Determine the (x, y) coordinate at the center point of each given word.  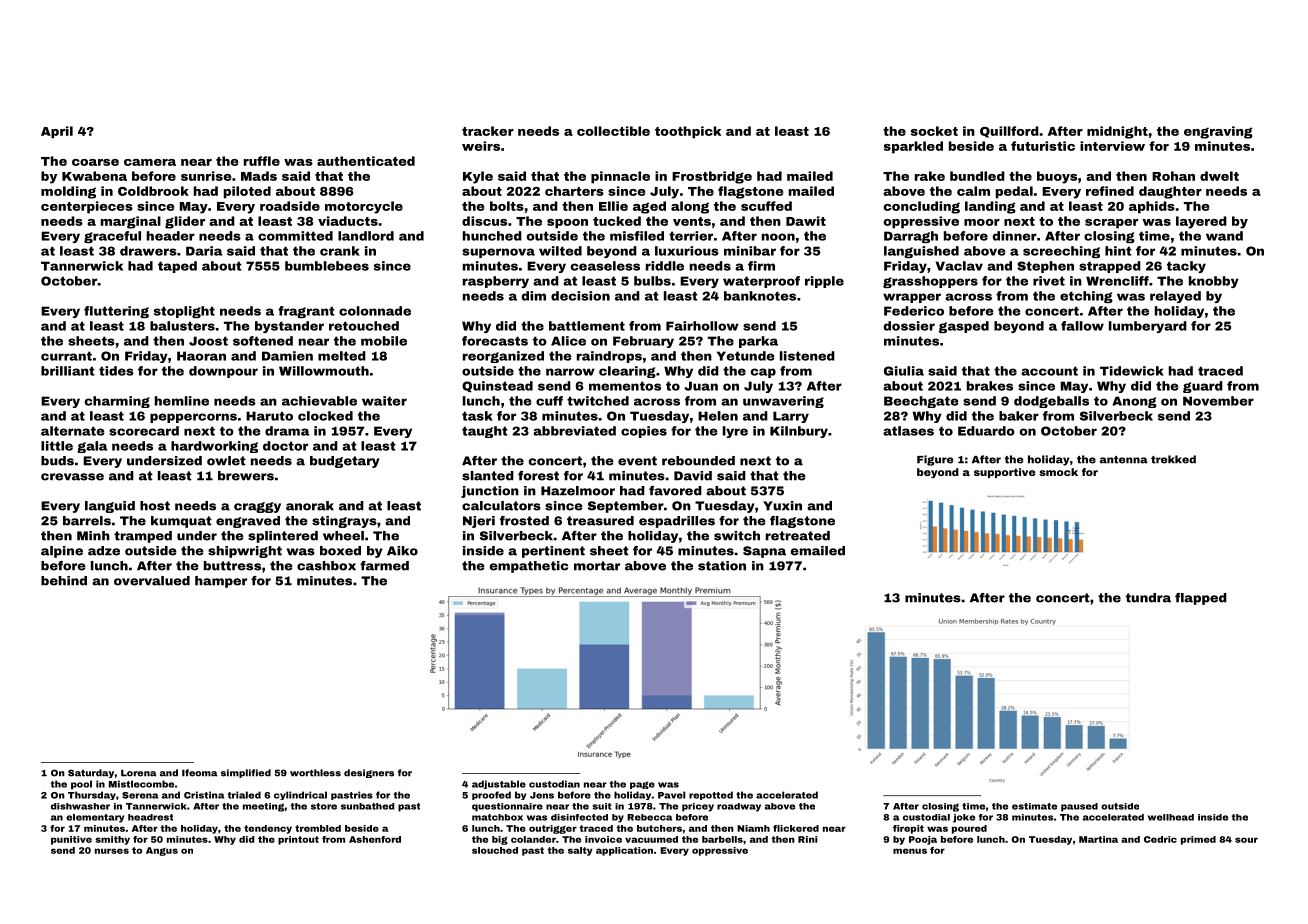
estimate (1034, 806)
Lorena (139, 773)
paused (1079, 807)
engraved (248, 522)
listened (807, 356)
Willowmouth (324, 371)
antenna (1124, 460)
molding (68, 192)
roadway (739, 807)
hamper (221, 582)
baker (1019, 416)
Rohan (1173, 176)
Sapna (764, 552)
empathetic (529, 567)
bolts (507, 206)
